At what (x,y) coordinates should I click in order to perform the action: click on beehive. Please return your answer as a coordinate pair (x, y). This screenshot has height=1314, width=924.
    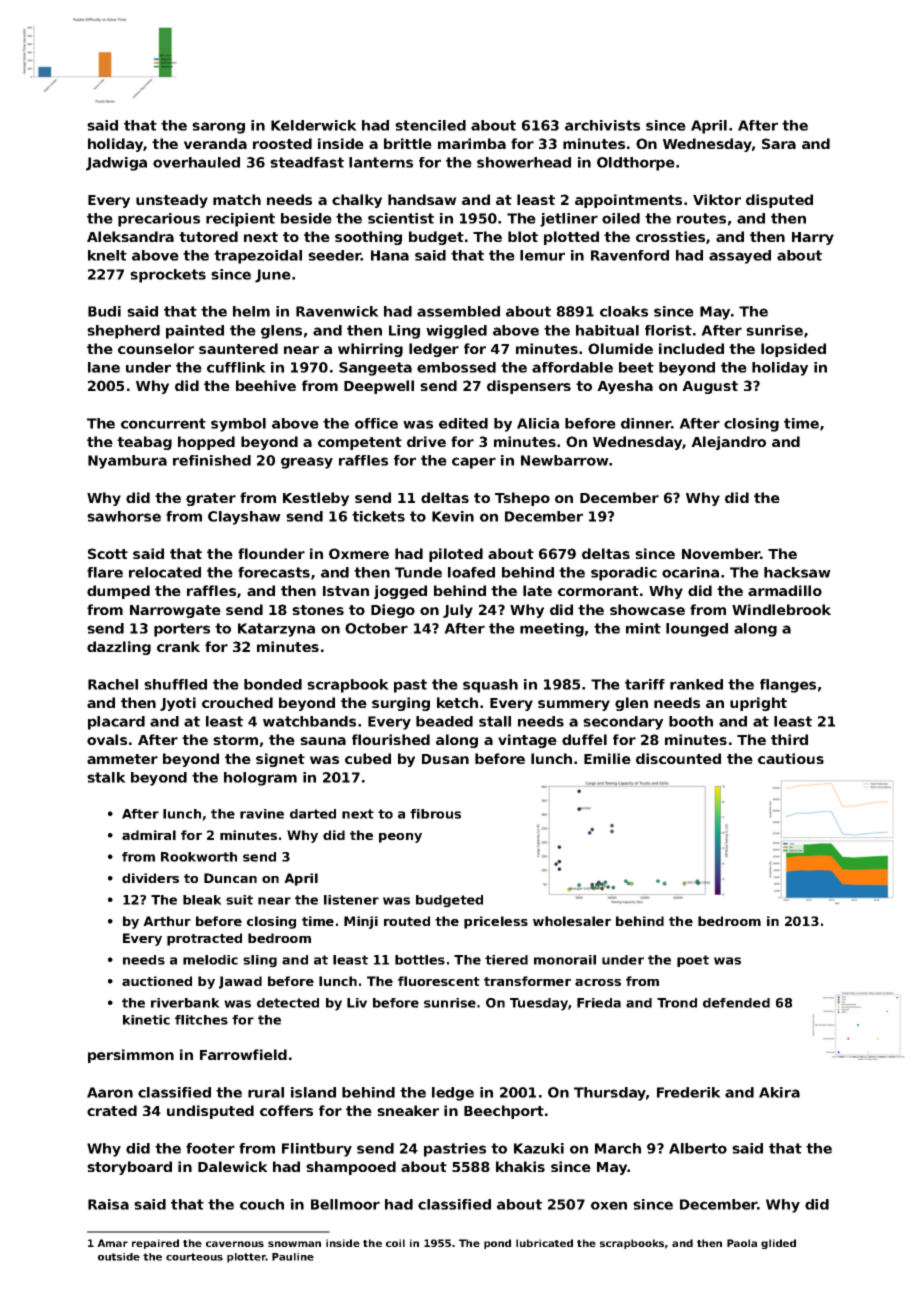
    Looking at the image, I should click on (266, 385).
